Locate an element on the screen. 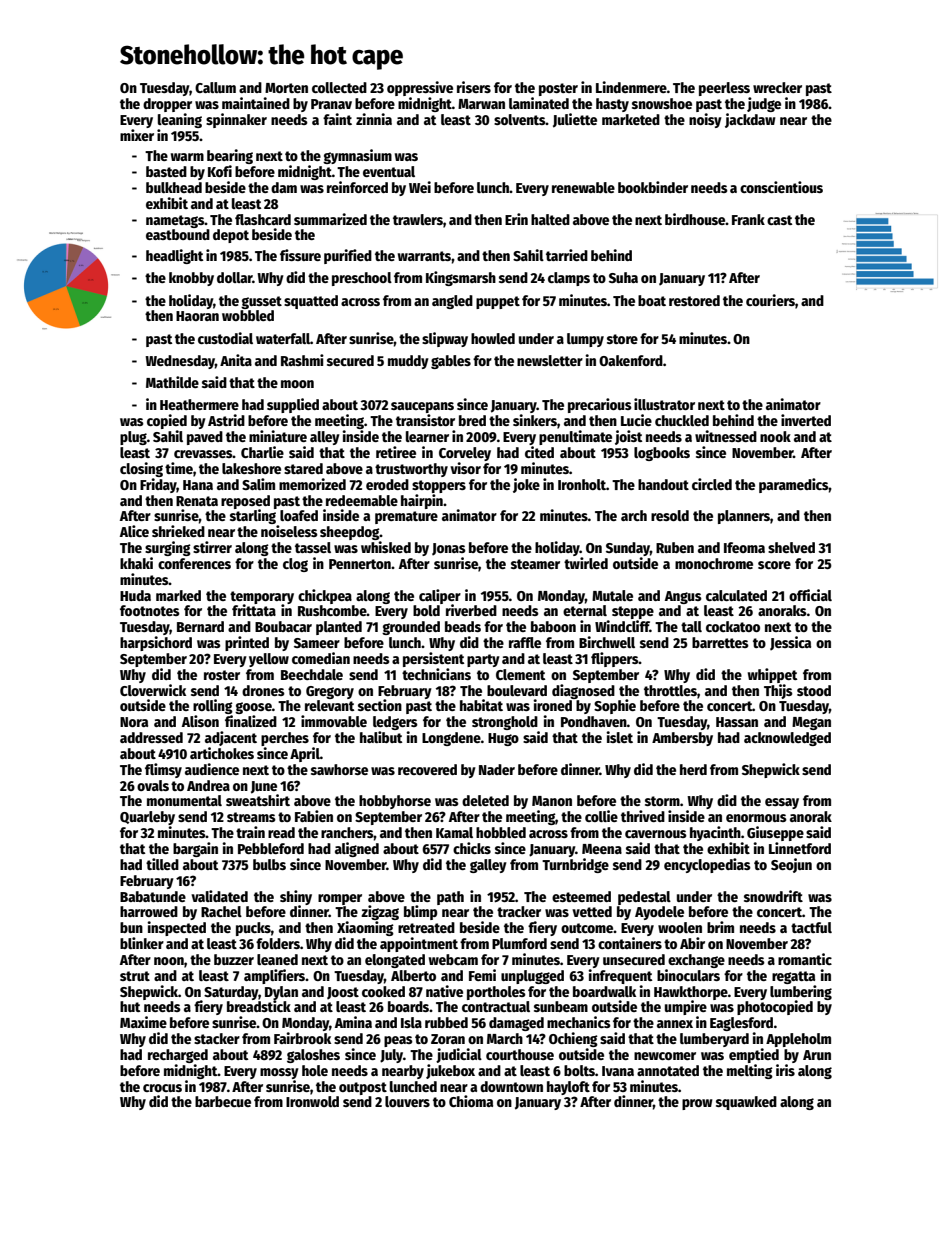  bold is located at coordinates (426, 610).
